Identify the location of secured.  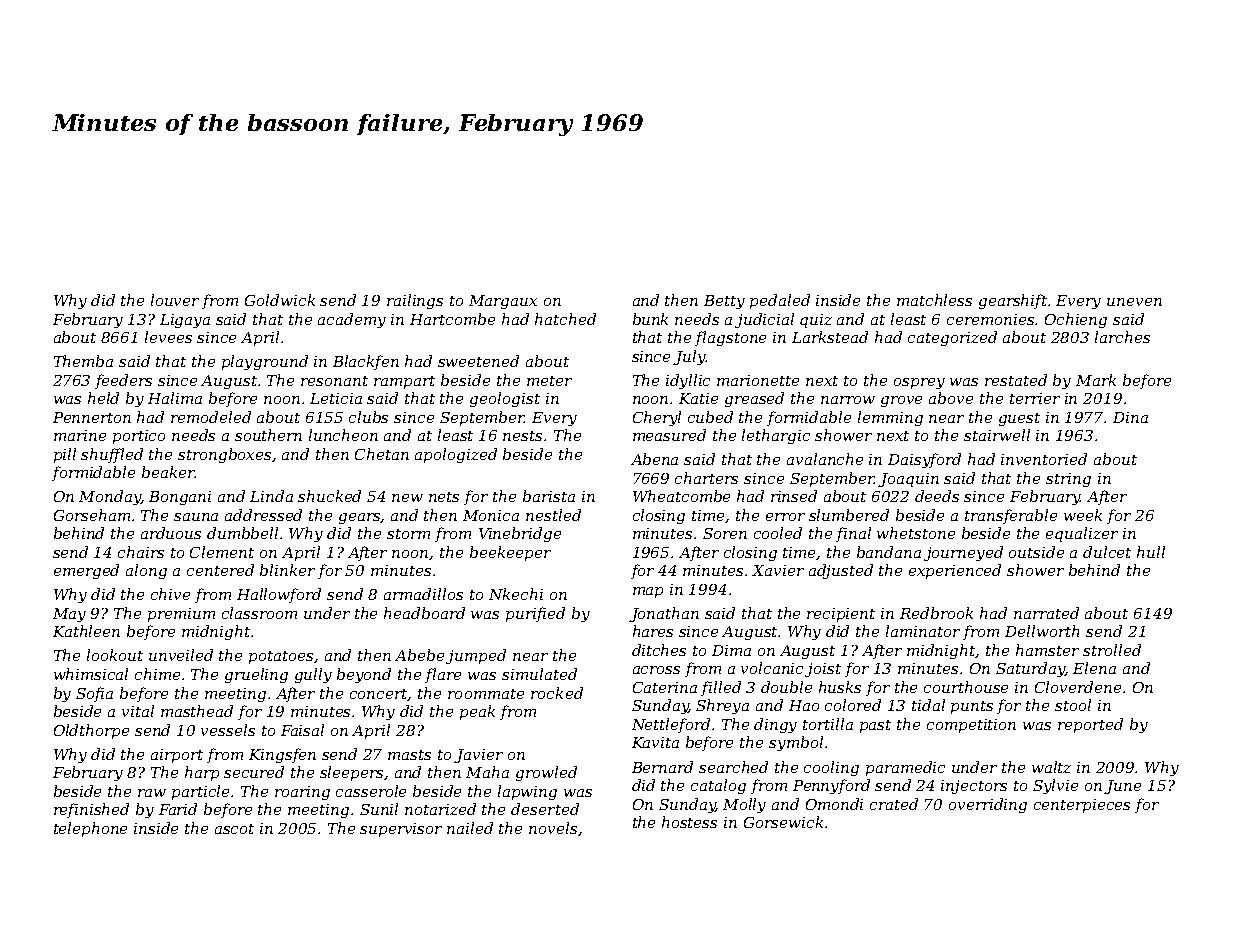
(254, 772).
